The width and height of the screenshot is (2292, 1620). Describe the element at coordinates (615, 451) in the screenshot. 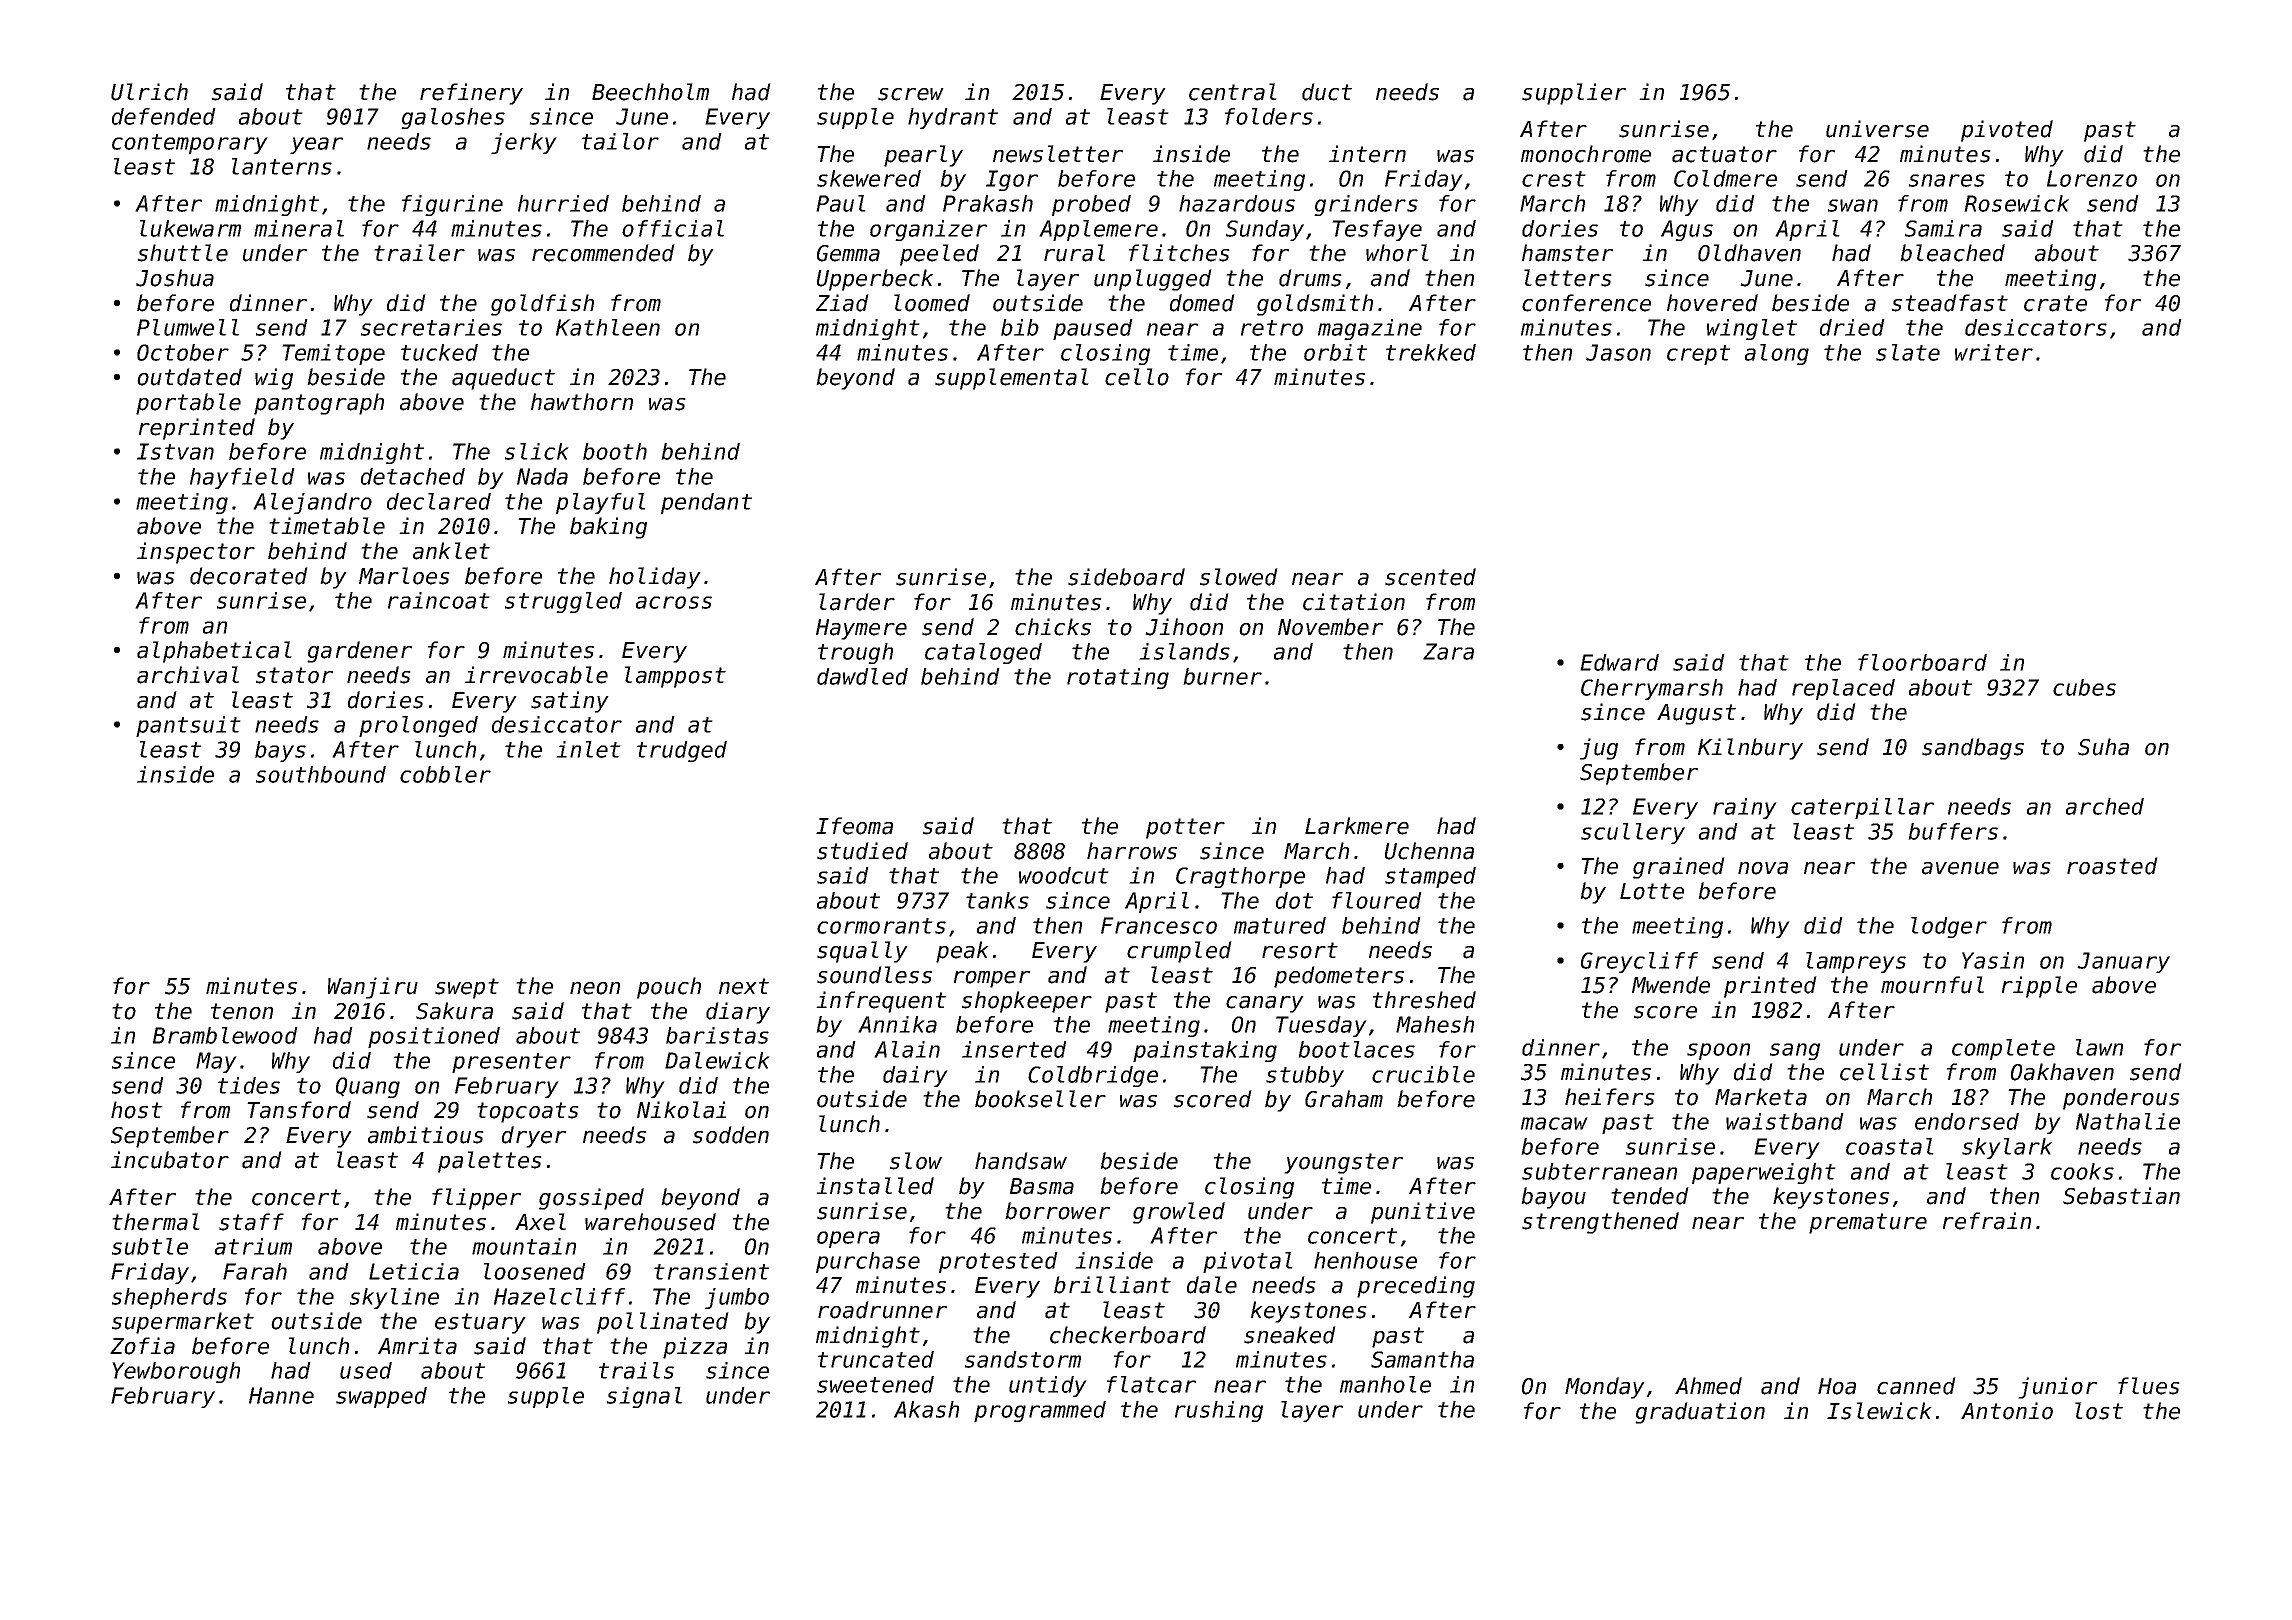

I see `booth` at that location.
